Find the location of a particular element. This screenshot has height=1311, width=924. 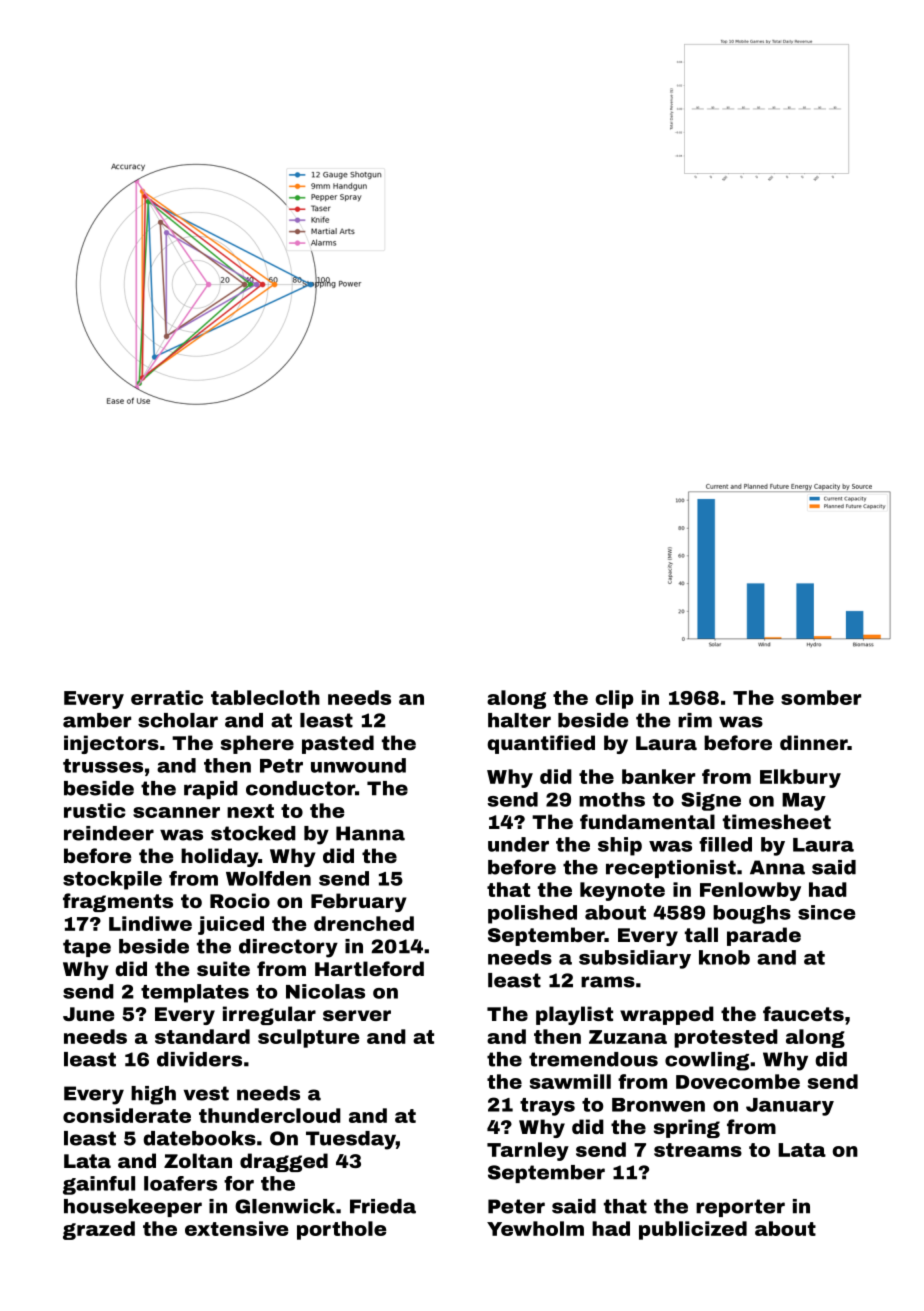

streams is located at coordinates (698, 1150).
